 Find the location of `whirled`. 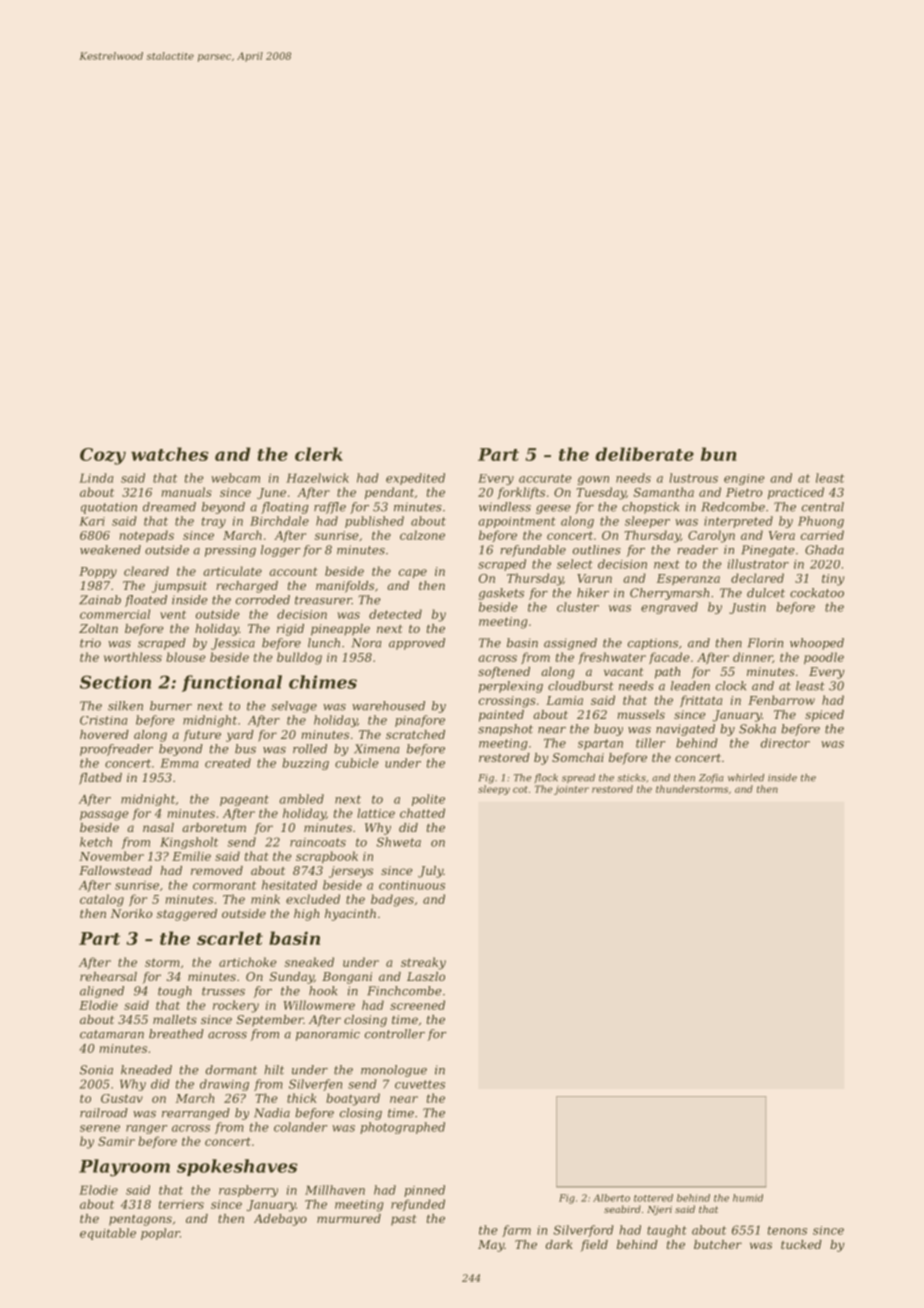

whirled is located at coordinates (746, 778).
